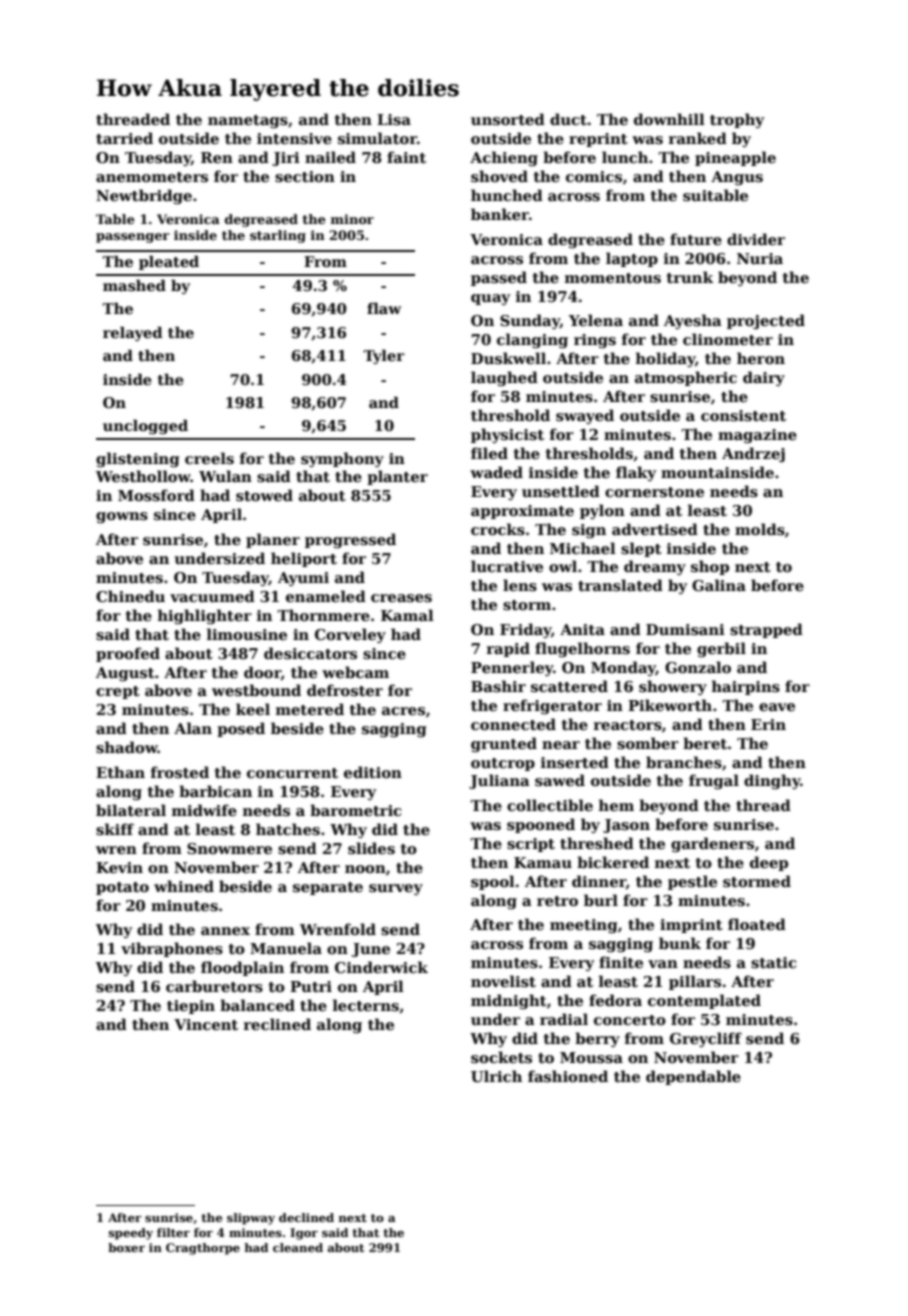 This screenshot has height=1316, width=908. Describe the element at coordinates (366, 1005) in the screenshot. I see `lecterns` at that location.
